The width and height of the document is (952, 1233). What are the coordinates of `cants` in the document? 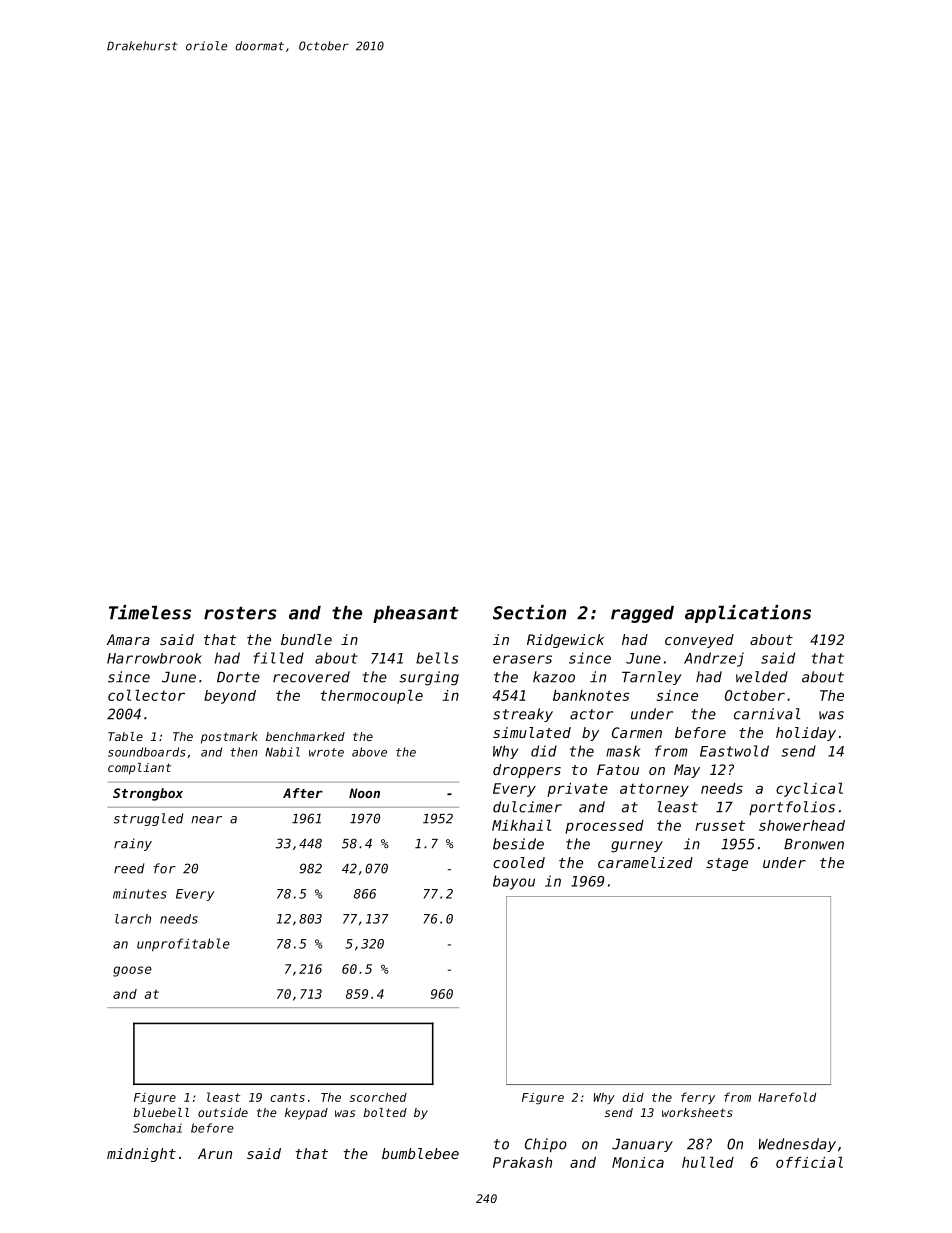 It's located at (287, 1097).
